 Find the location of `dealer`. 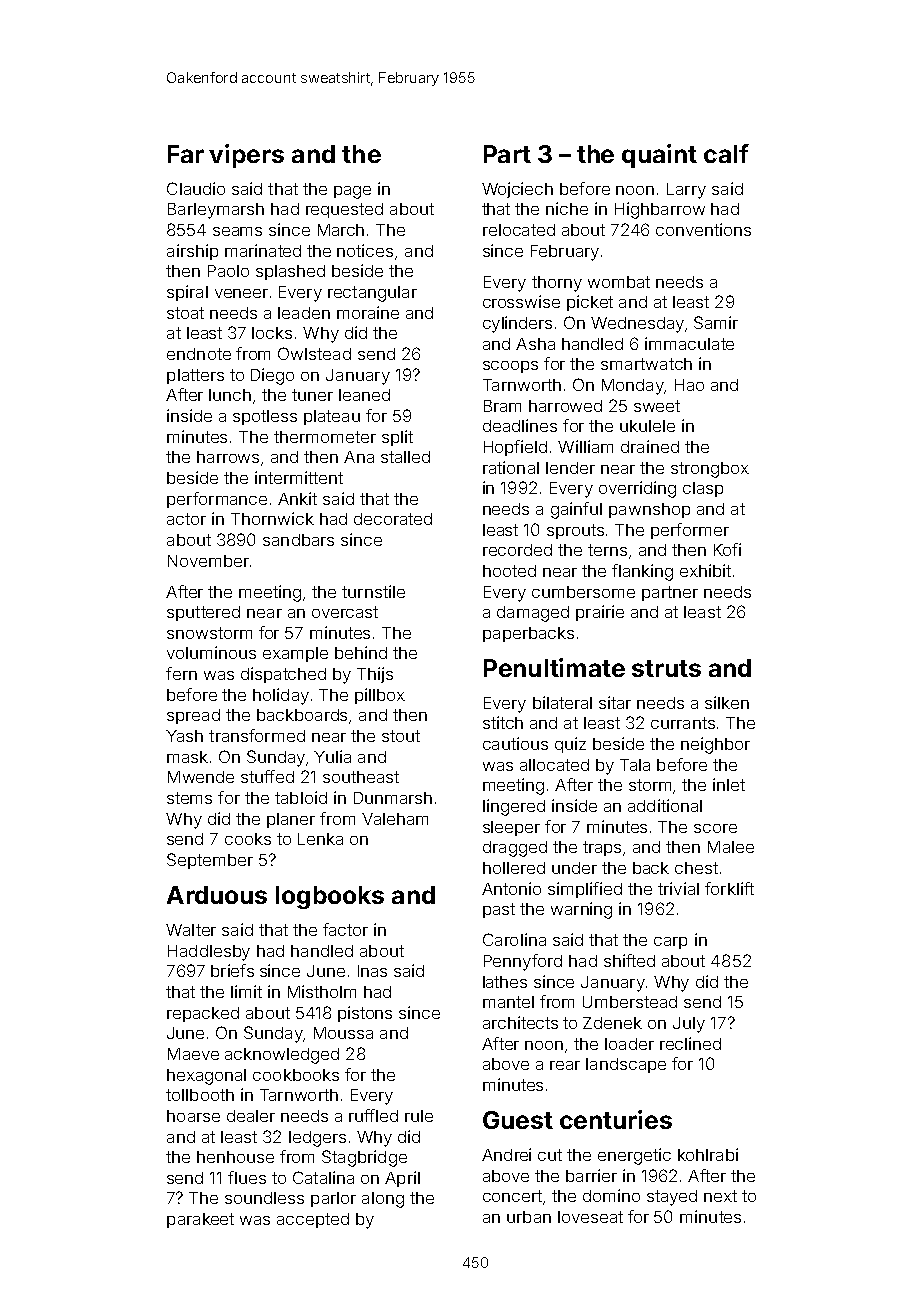

dealer is located at coordinates (251, 1116).
